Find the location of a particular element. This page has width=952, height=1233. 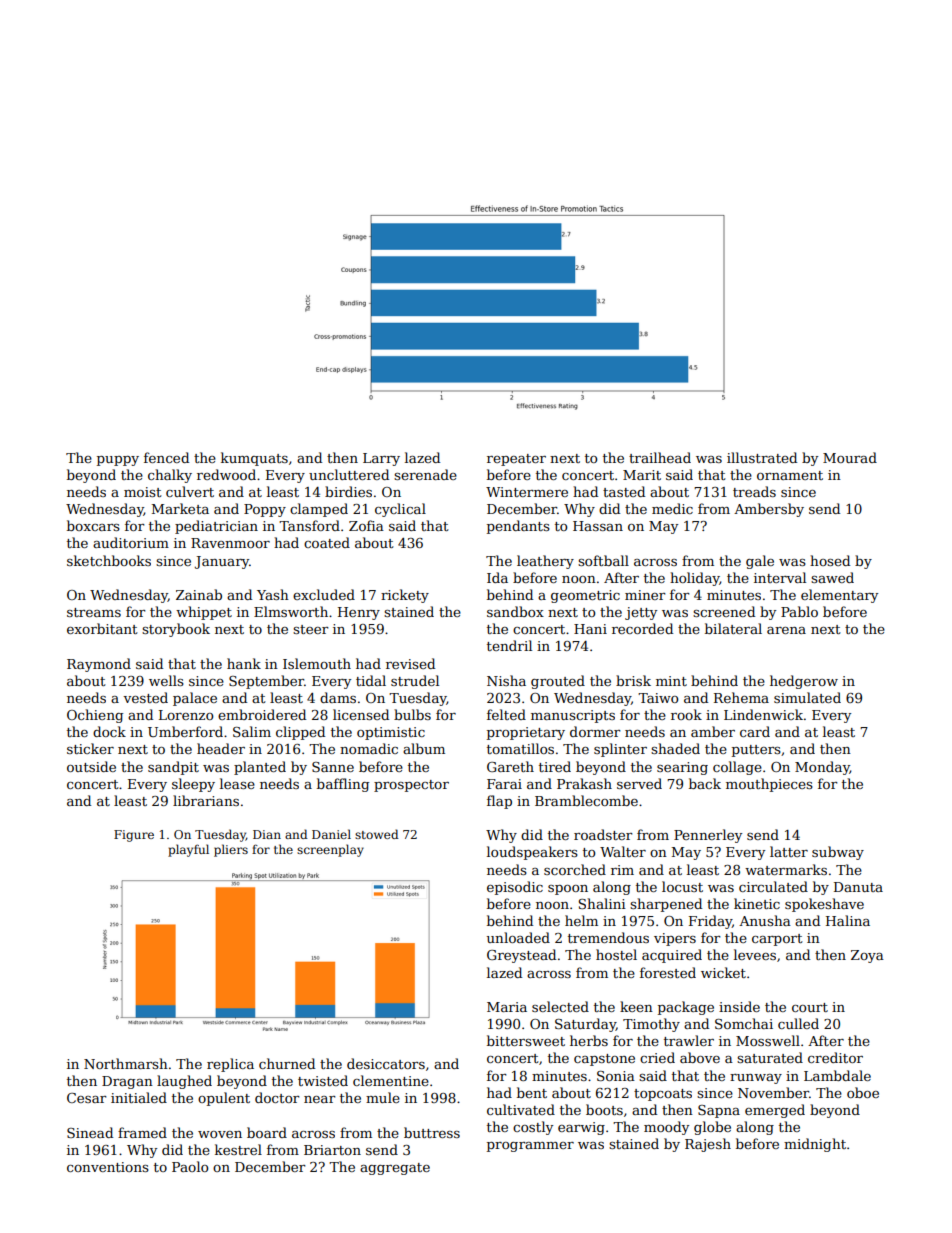

rook is located at coordinates (686, 714).
